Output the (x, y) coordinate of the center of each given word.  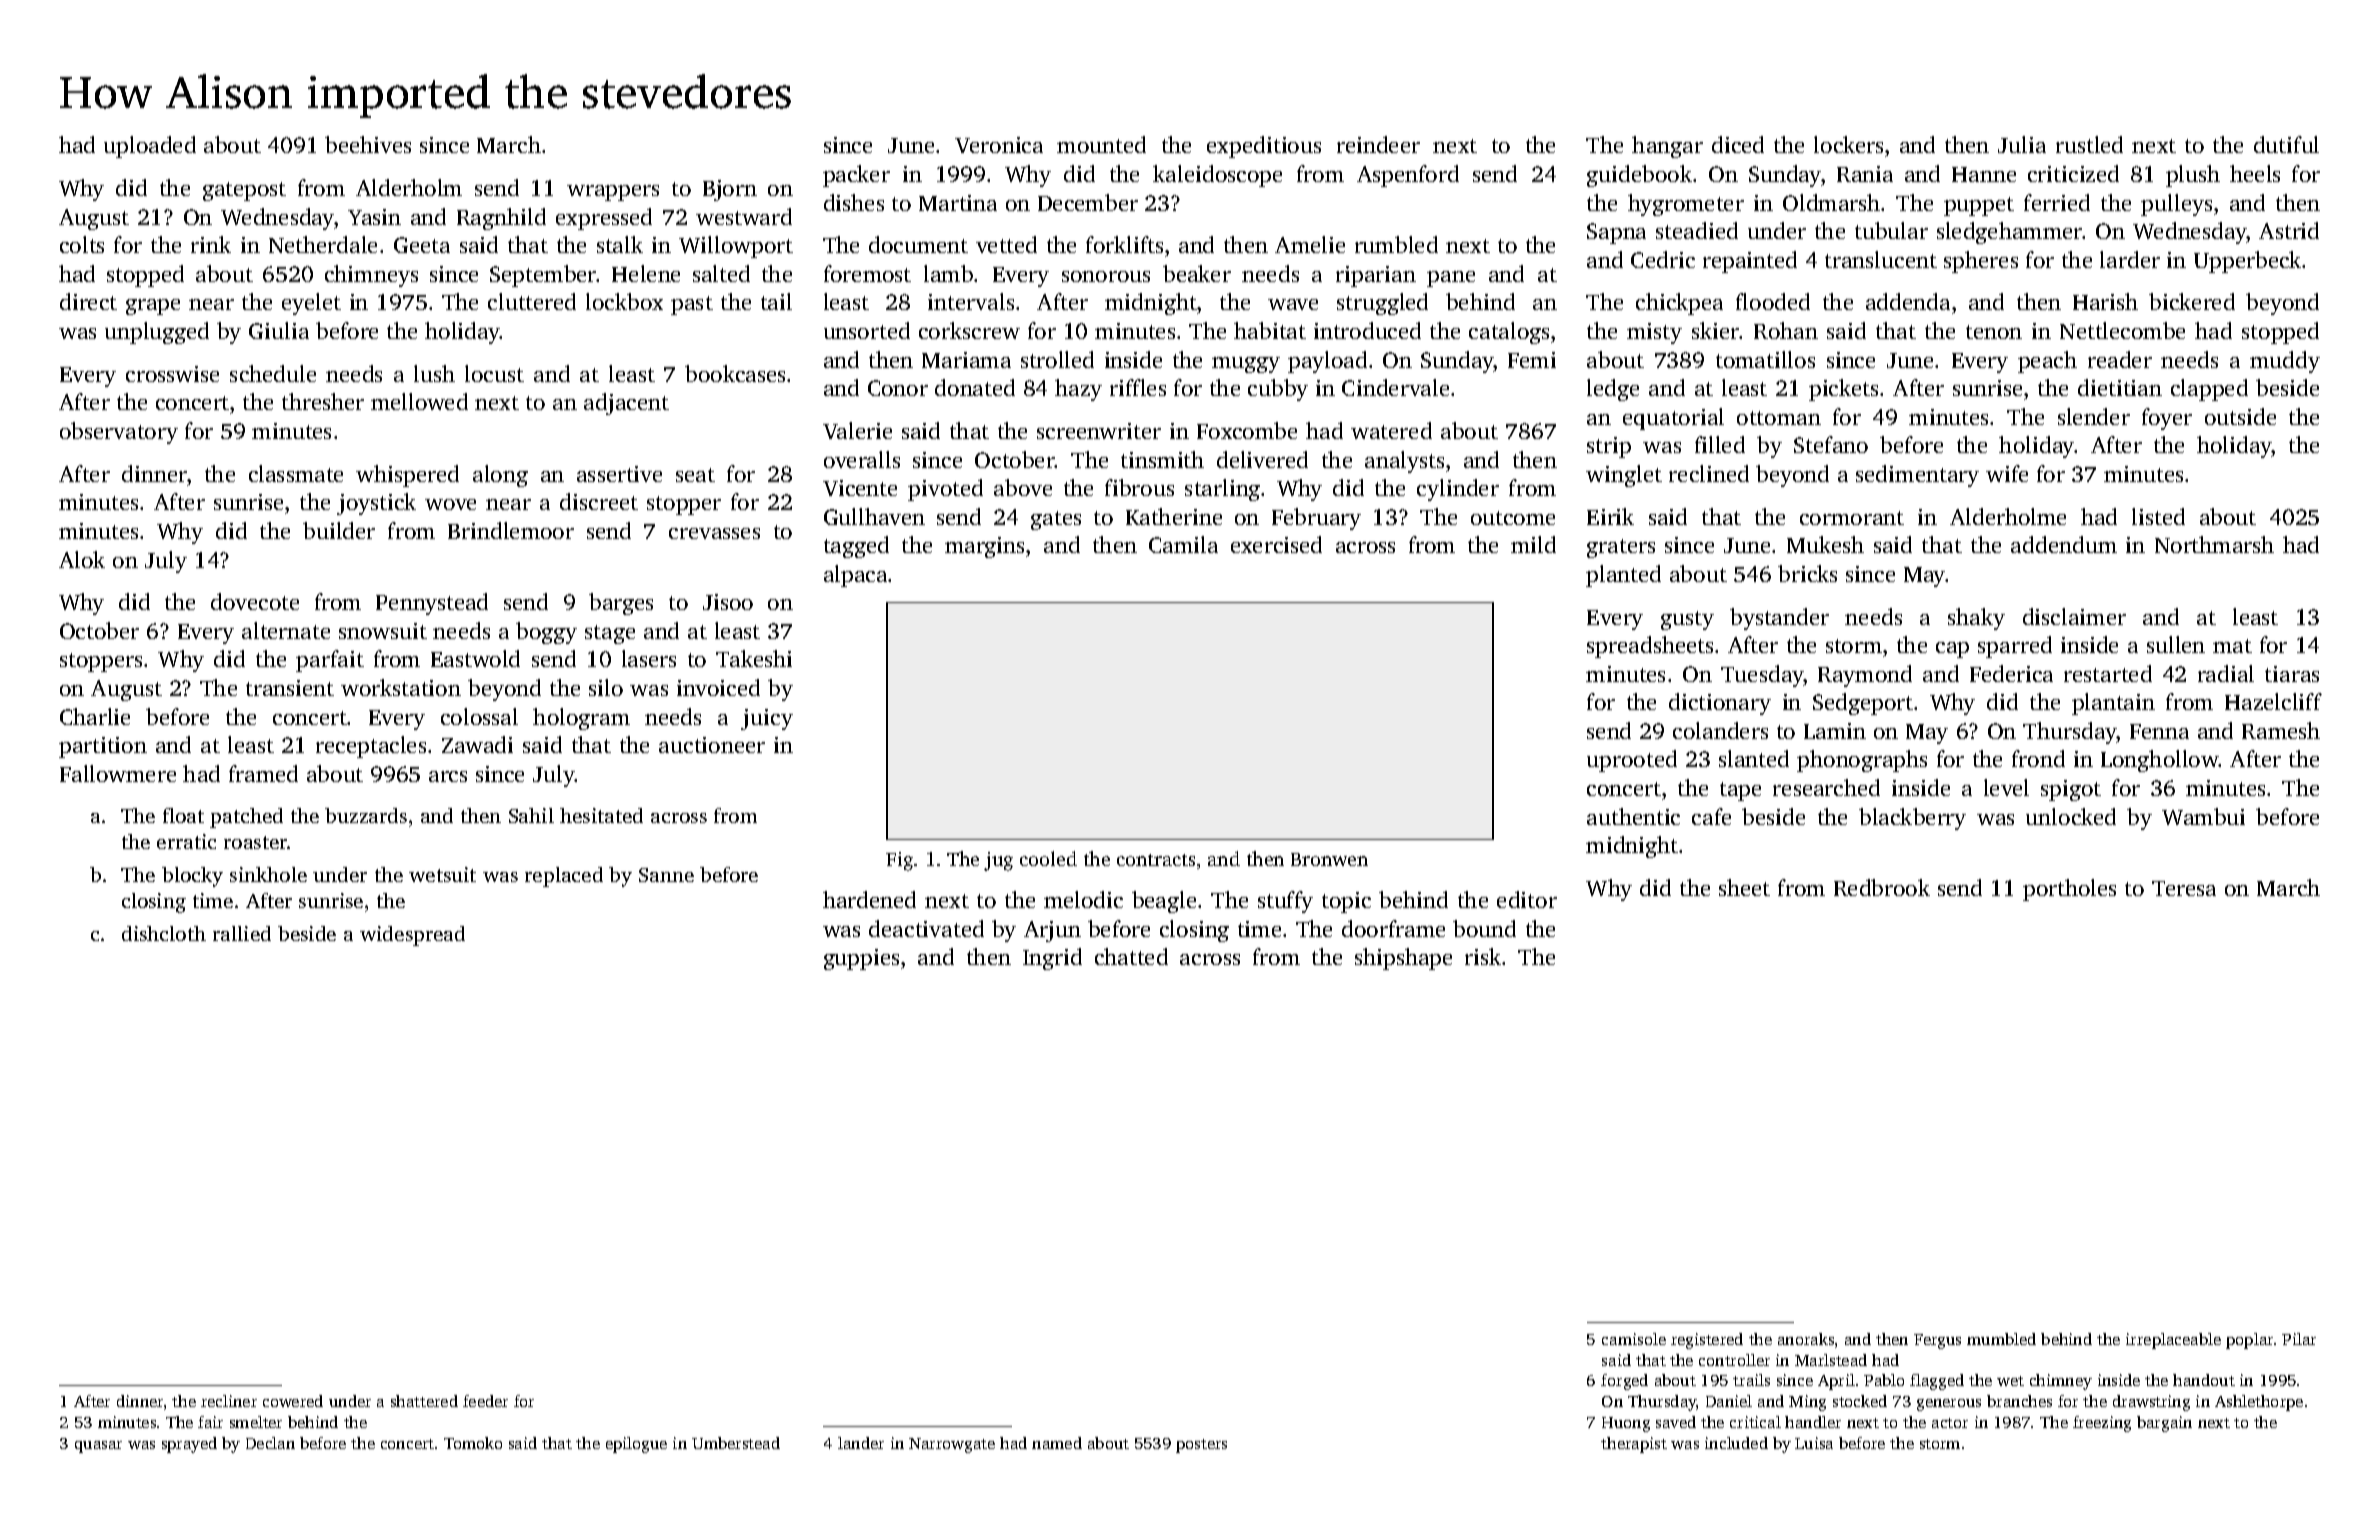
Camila (1183, 544)
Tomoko (473, 1443)
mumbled (2001, 1339)
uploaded (150, 147)
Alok (82, 559)
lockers (1848, 144)
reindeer (1378, 144)
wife (2007, 473)
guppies (861, 959)
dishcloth (164, 933)
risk (1483, 956)
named (1057, 1443)
